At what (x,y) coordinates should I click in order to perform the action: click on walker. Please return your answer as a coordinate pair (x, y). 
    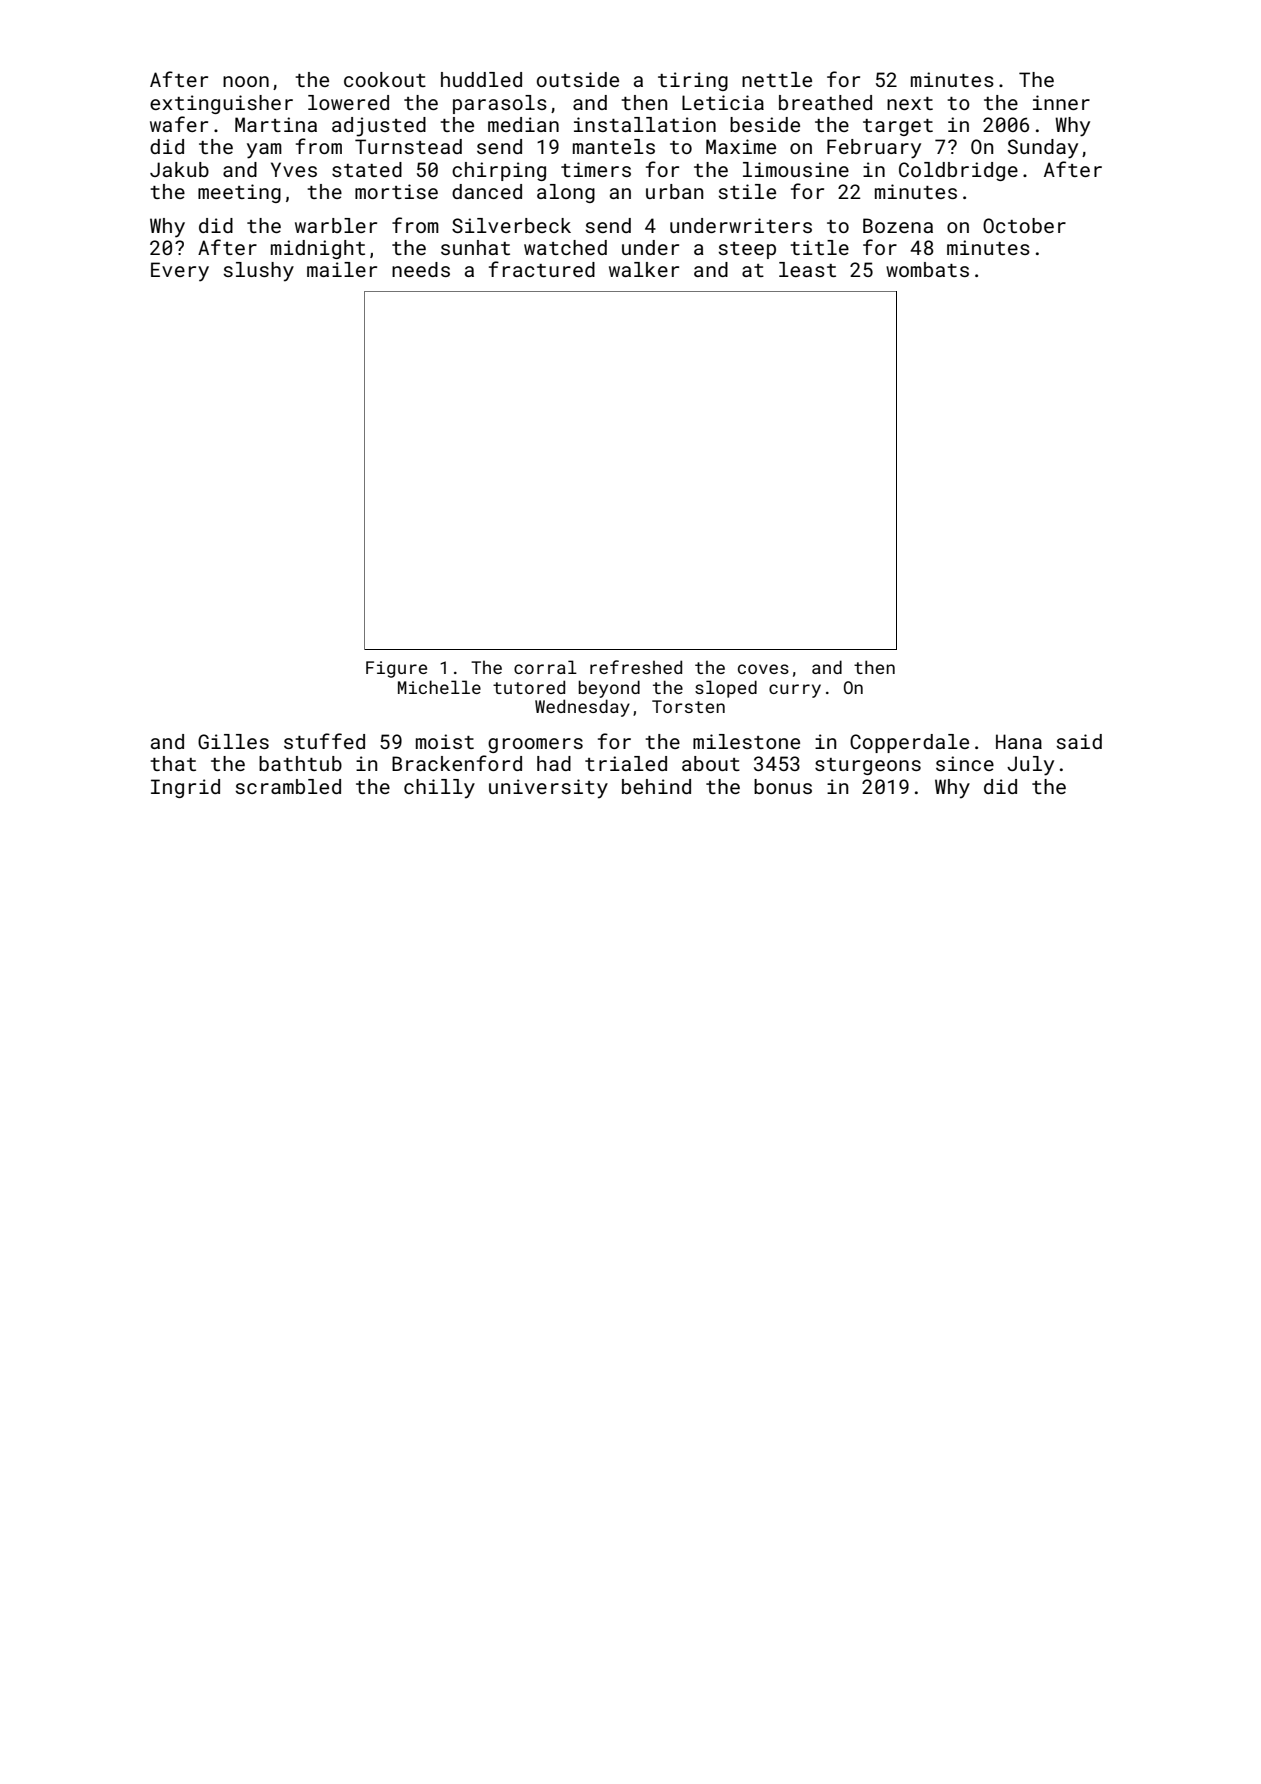
    Looking at the image, I should click on (644, 269).
